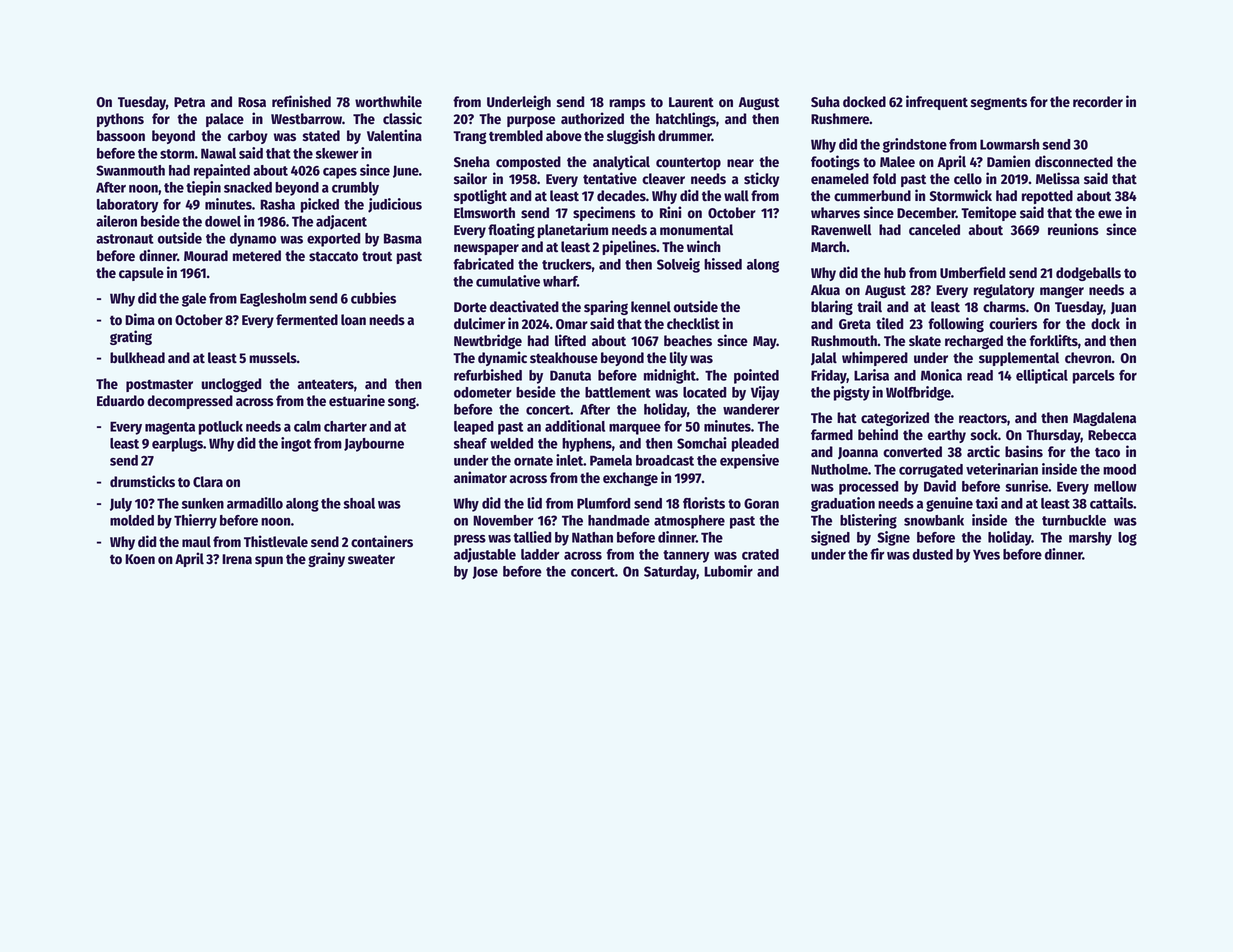 Image resolution: width=1233 pixels, height=952 pixels. I want to click on refinished, so click(301, 101).
